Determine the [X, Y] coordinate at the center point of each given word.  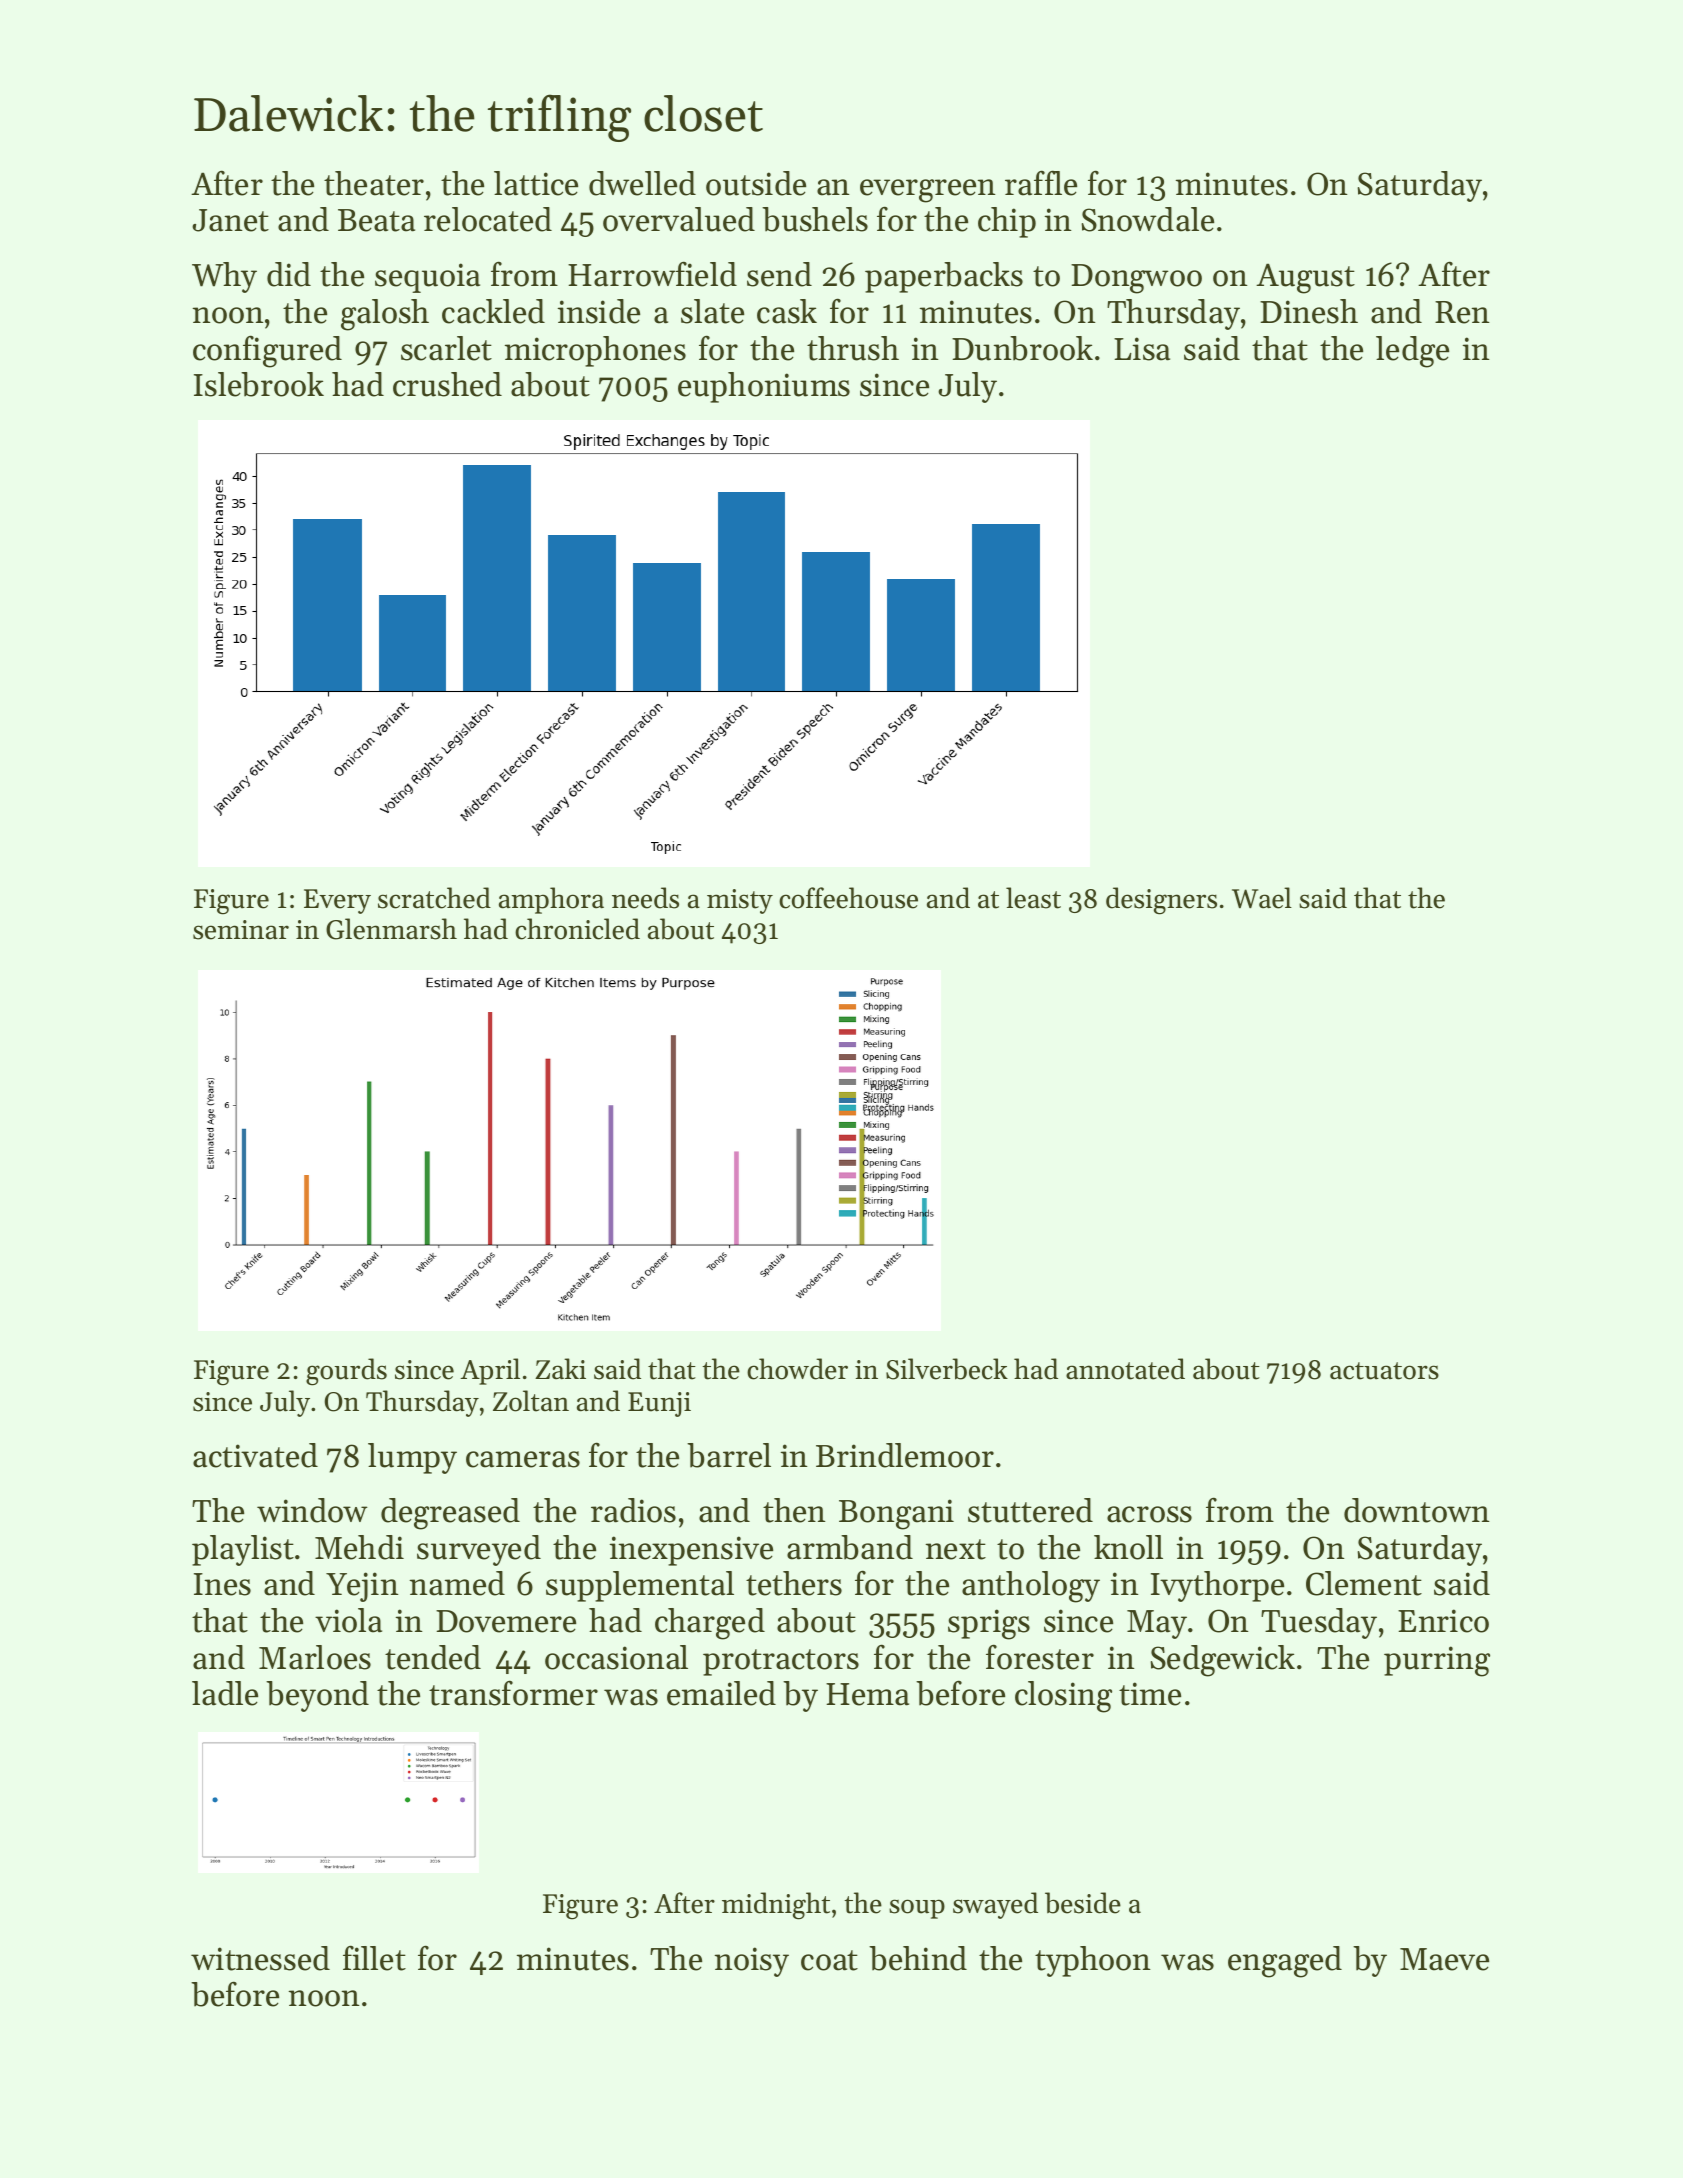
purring [1437, 1661]
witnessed [260, 1958]
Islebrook [259, 384]
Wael [1262, 898]
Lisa [1142, 349]
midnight [776, 1906]
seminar [241, 930]
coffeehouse [848, 898]
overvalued [679, 219]
